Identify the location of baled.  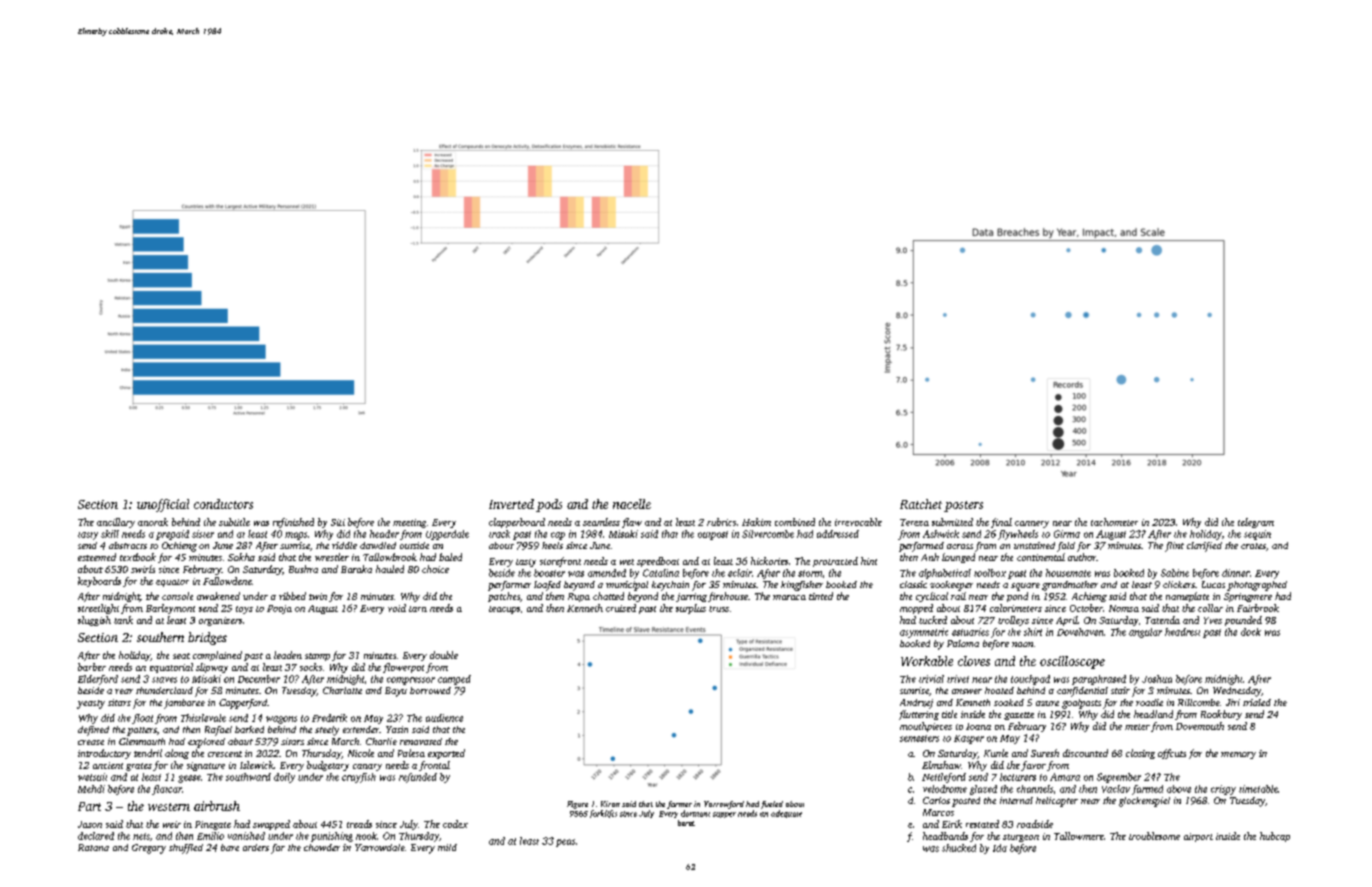
(450, 557).
